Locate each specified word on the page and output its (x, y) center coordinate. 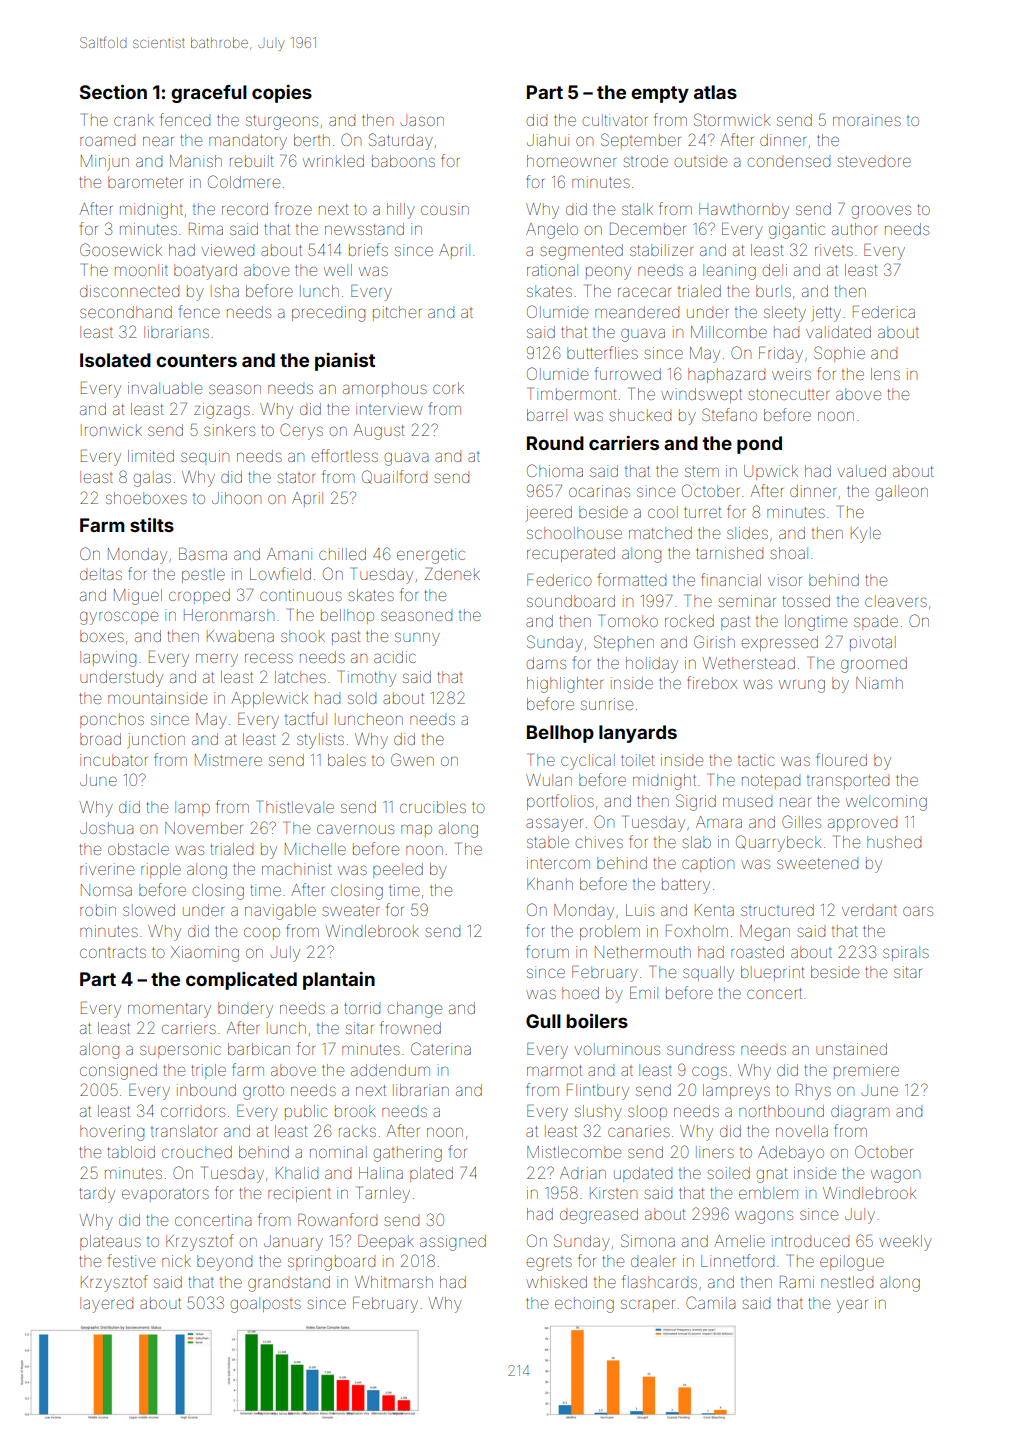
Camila (711, 1302)
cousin (445, 209)
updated (643, 1174)
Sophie (839, 354)
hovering (112, 1133)
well (338, 270)
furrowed (628, 373)
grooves (881, 212)
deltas (101, 574)
